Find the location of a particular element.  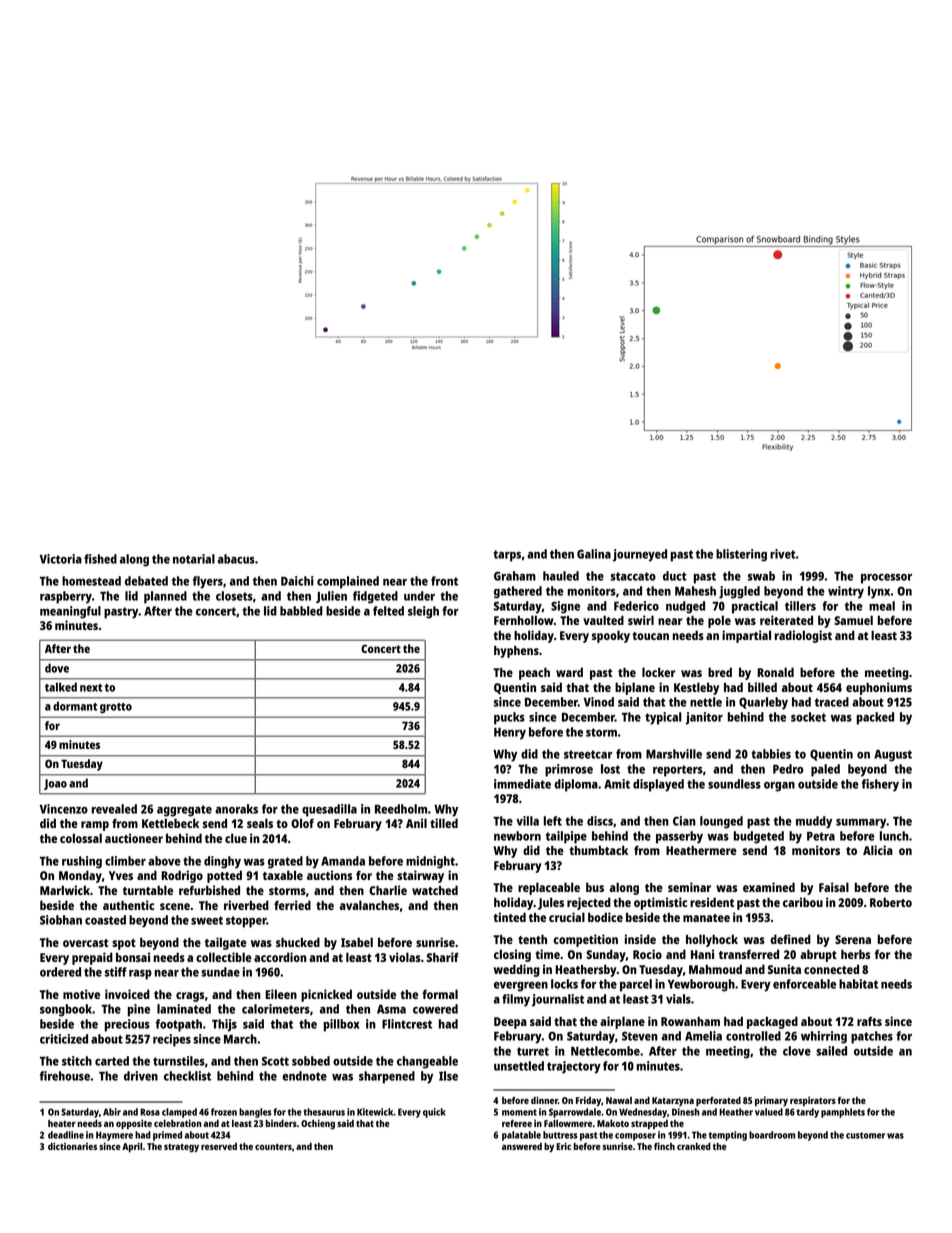

habitat is located at coordinates (858, 984).
